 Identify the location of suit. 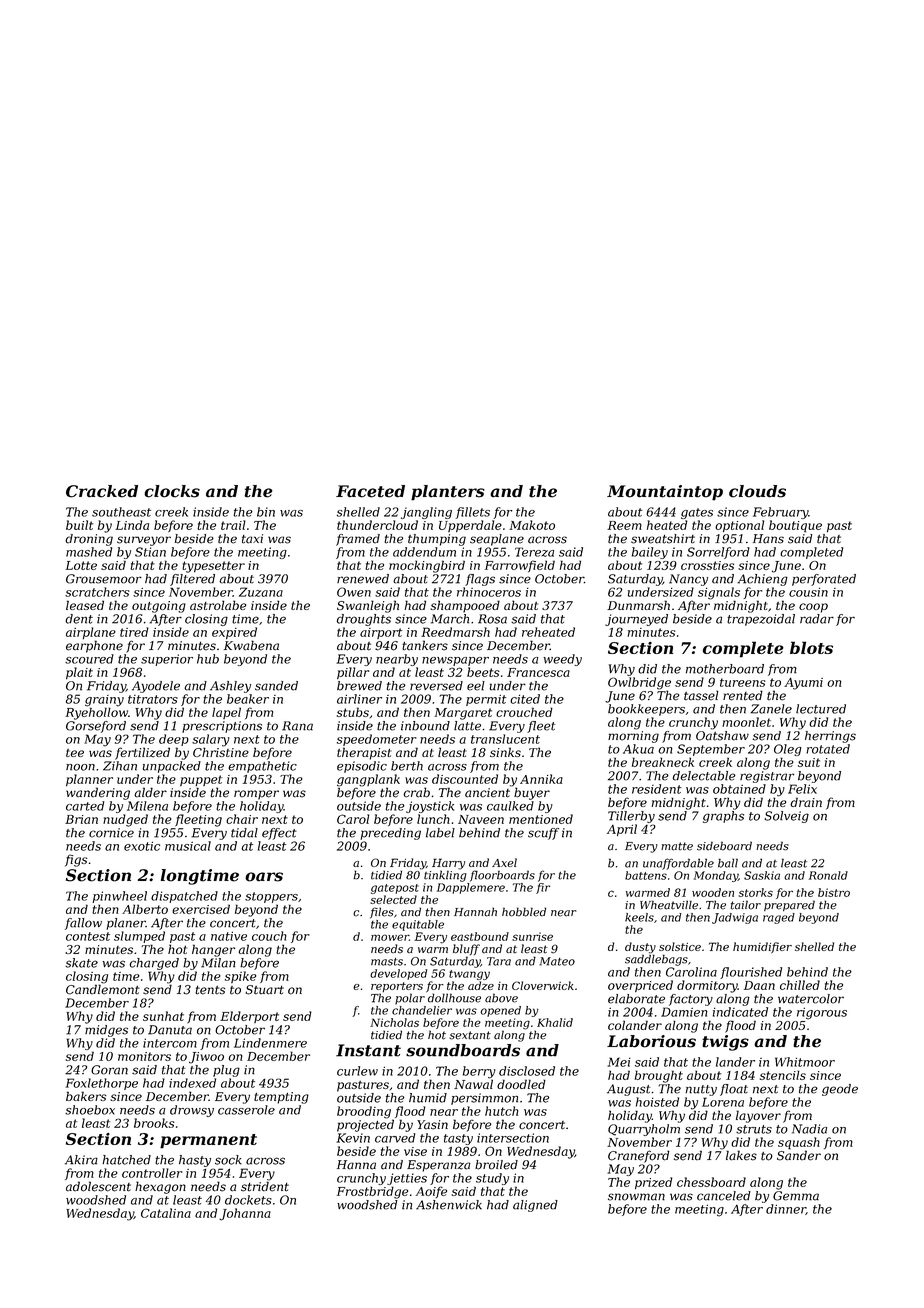
(809, 762).
